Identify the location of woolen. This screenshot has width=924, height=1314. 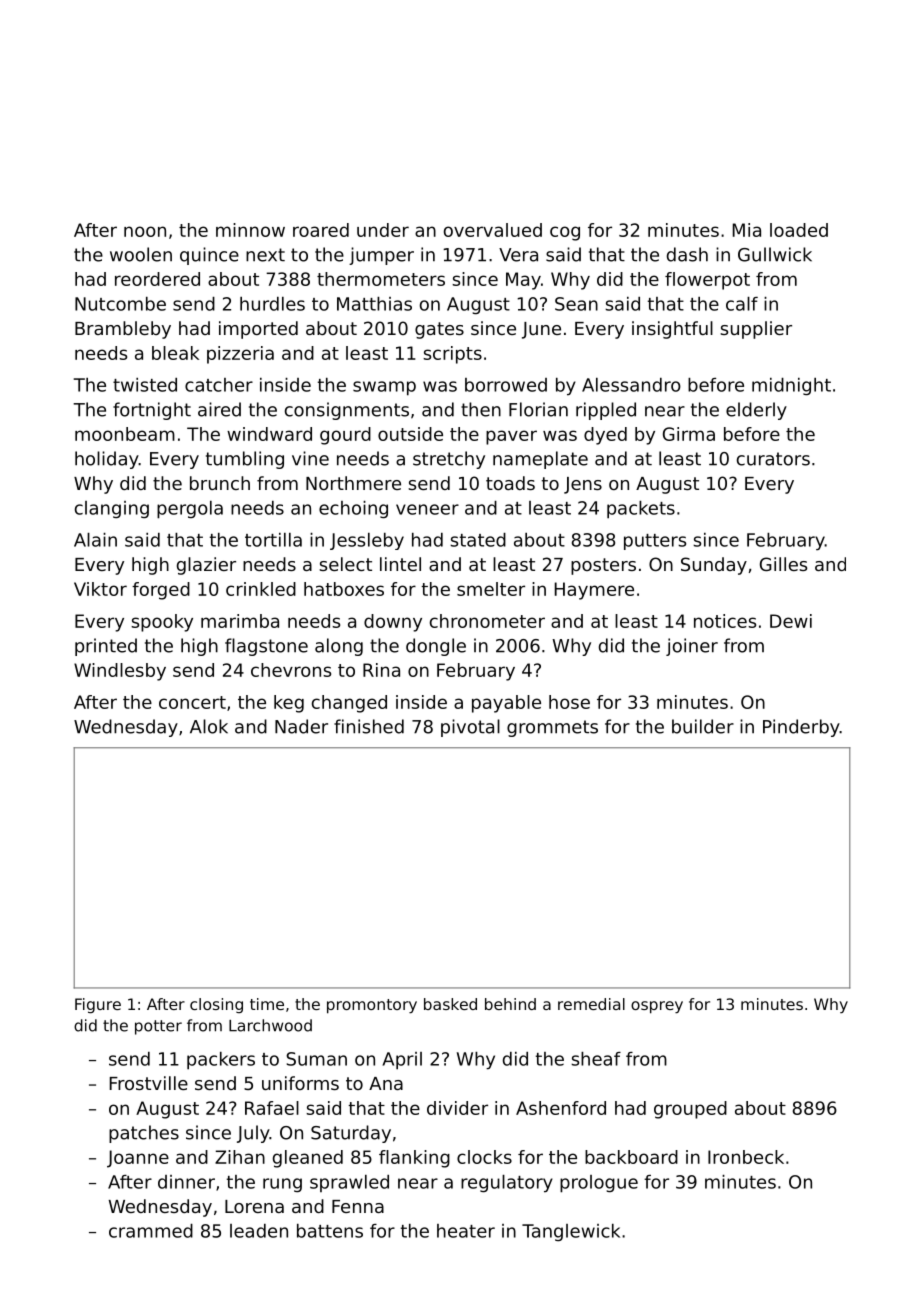
(141, 254).
